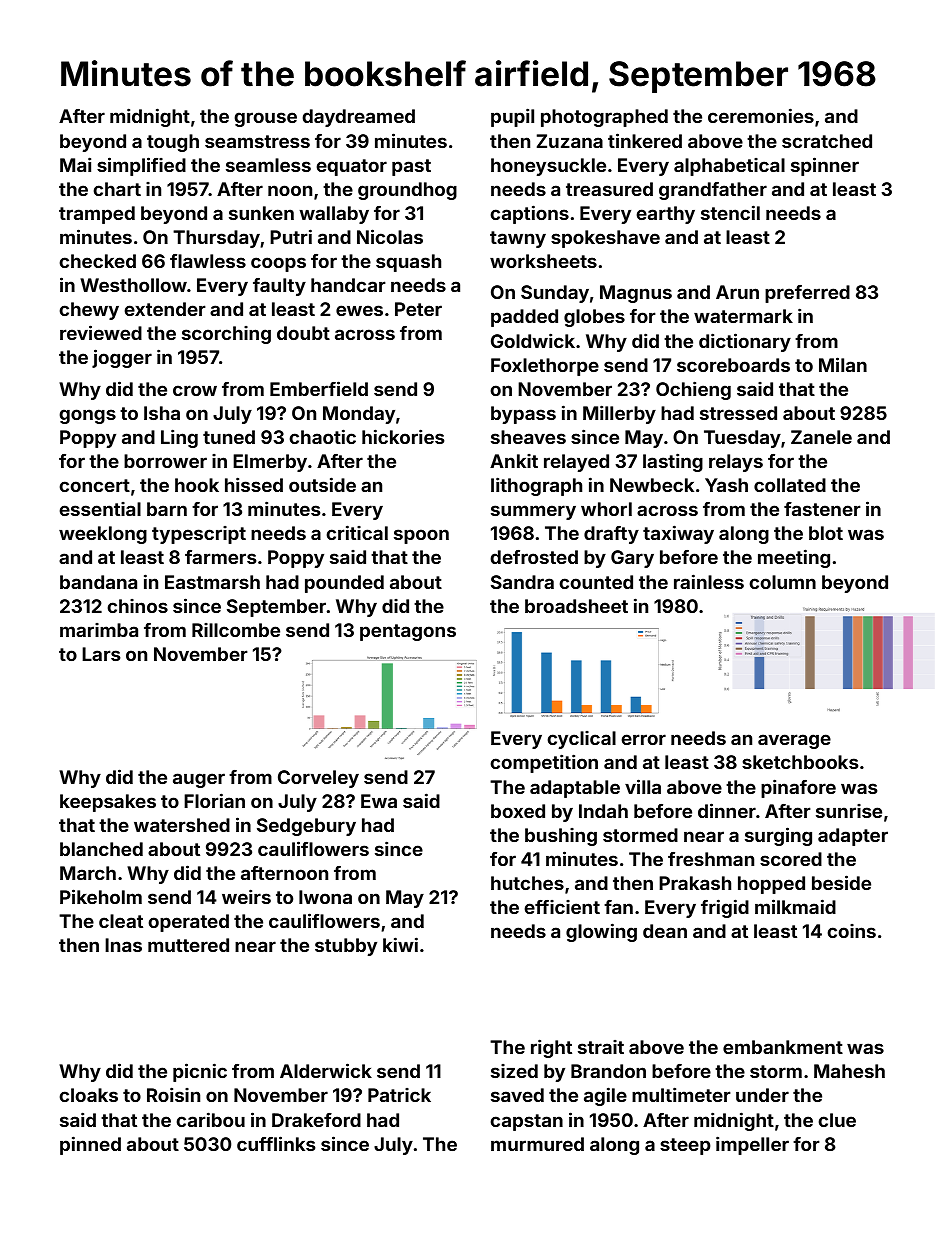  What do you see at coordinates (407, 191) in the page?
I see `groundhog` at bounding box center [407, 191].
